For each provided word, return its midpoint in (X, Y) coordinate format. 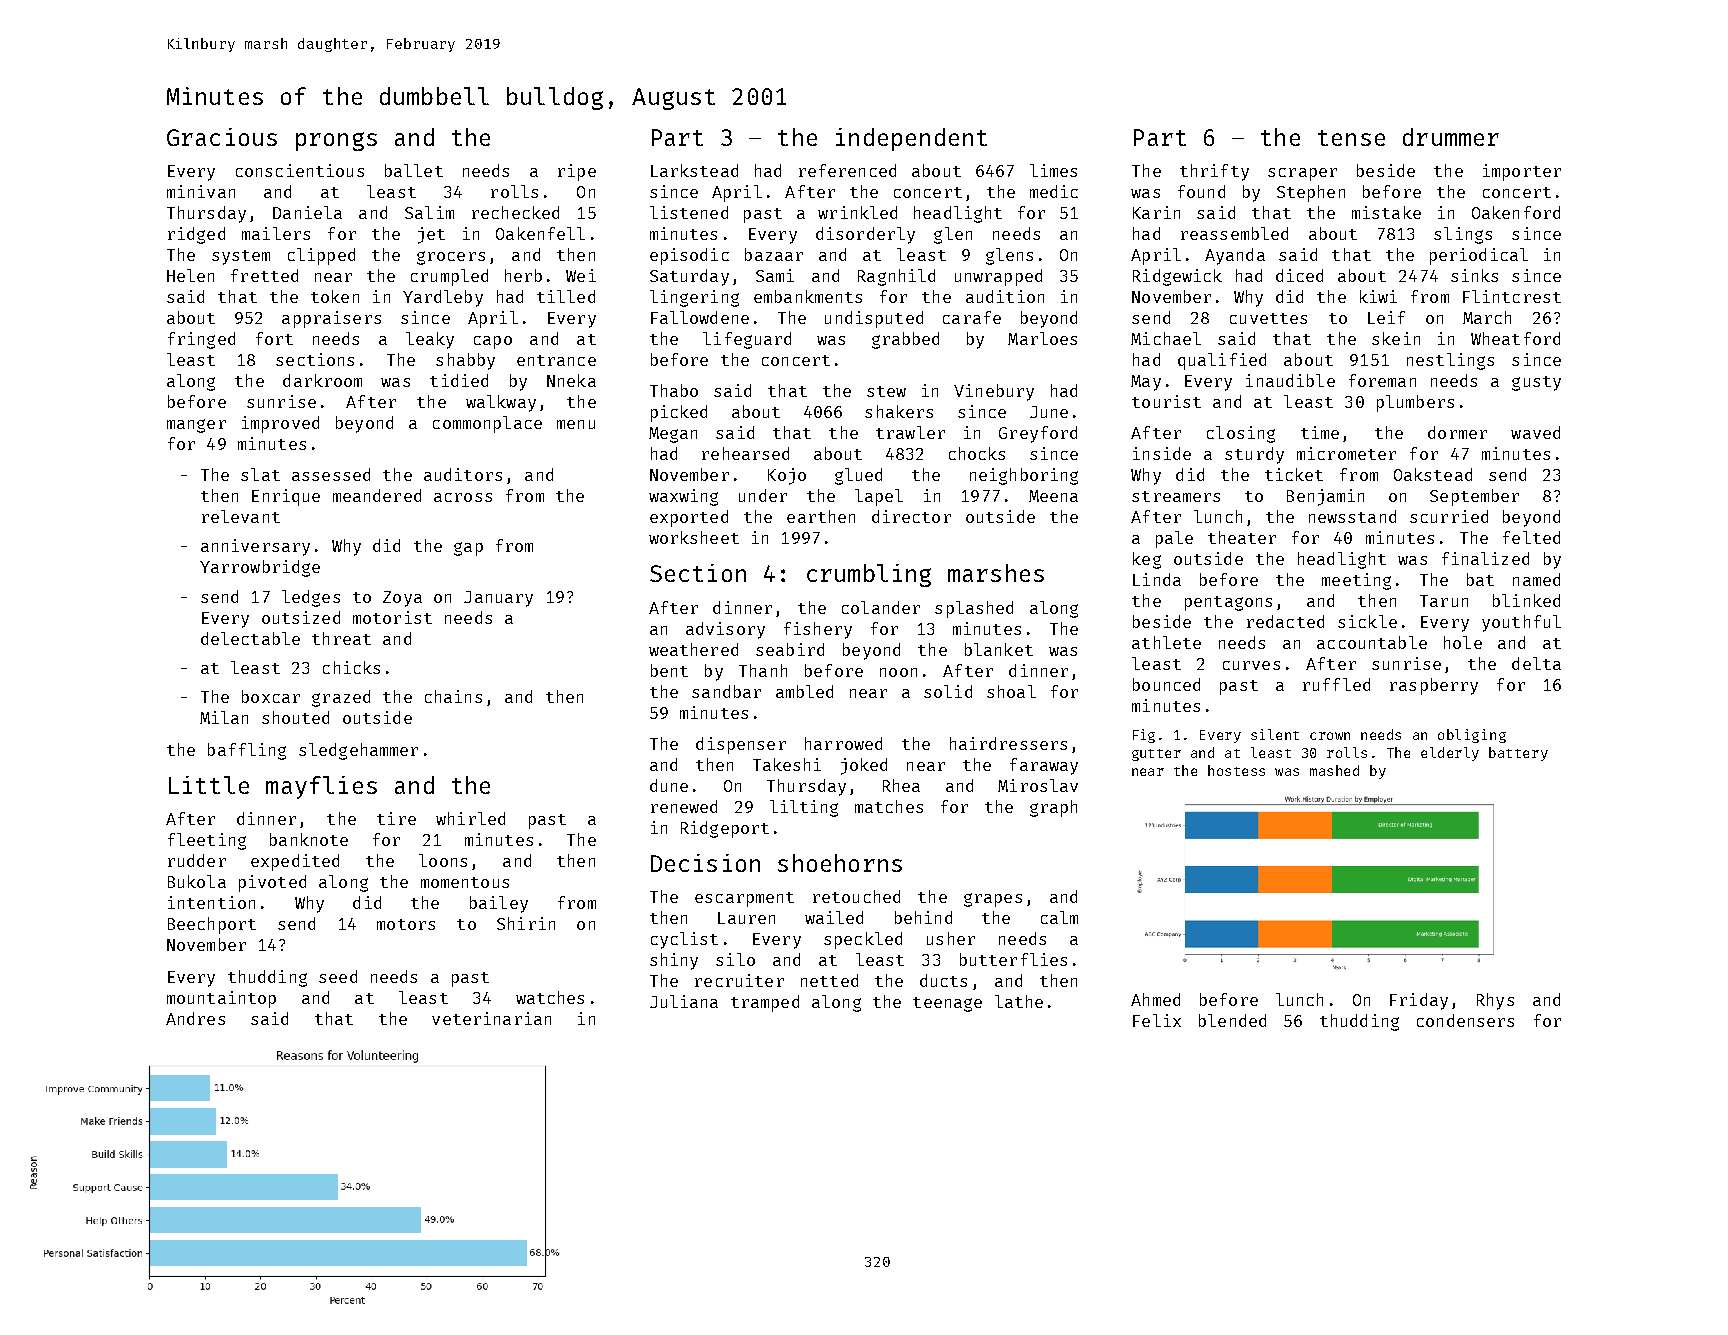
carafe (972, 317)
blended (1232, 1020)
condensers (1465, 1020)
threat (341, 638)
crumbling (869, 575)
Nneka (571, 380)
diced (1299, 275)
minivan (201, 191)
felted (1531, 537)
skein (1396, 338)
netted (829, 980)
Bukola (197, 881)
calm (1059, 917)
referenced (847, 170)
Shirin (526, 923)
